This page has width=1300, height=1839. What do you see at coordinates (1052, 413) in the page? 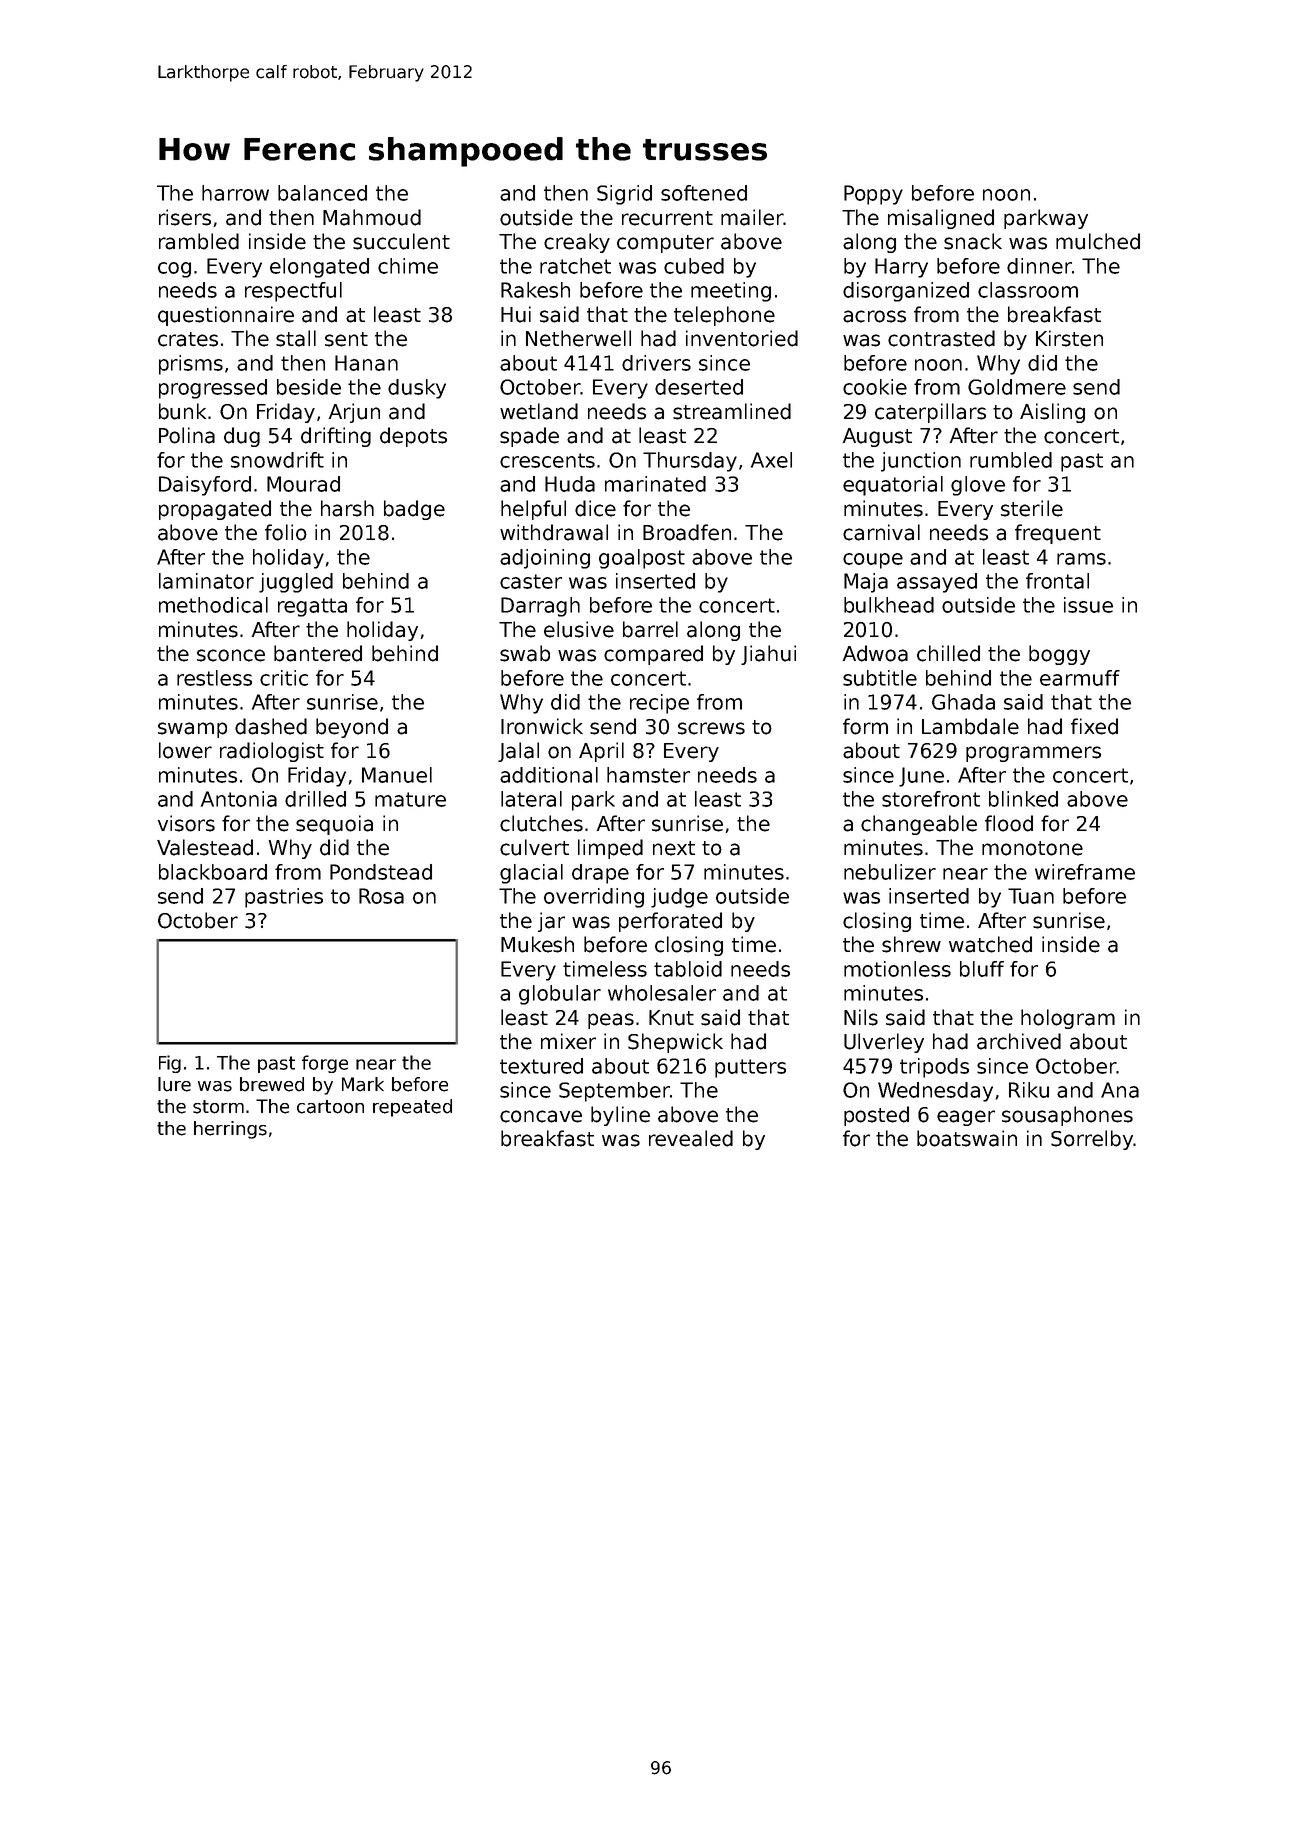
I see `Aisling` at bounding box center [1052, 413].
